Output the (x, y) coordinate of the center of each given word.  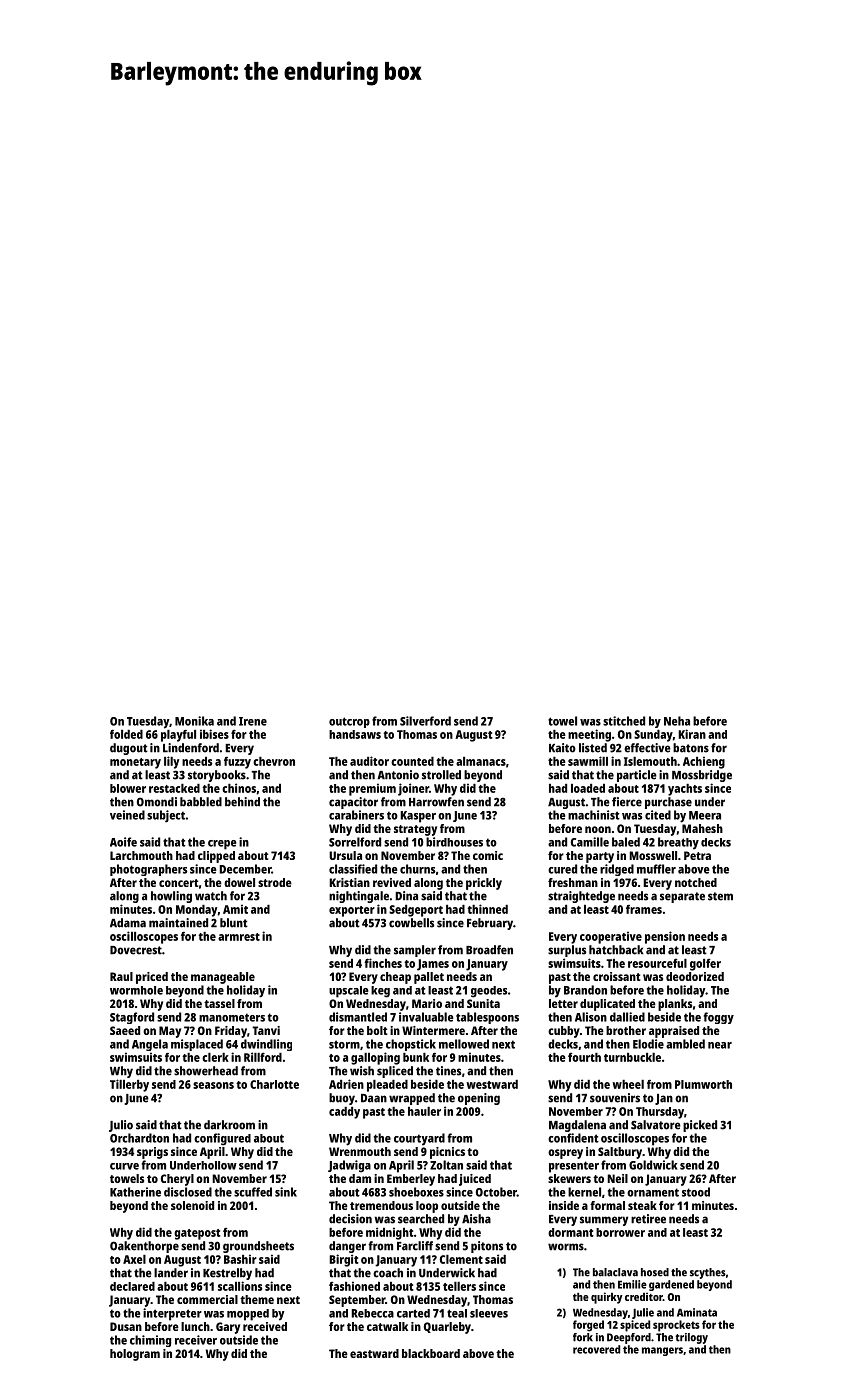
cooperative (611, 937)
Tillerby (129, 1085)
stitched (624, 721)
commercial (207, 1299)
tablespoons (487, 1018)
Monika (194, 721)
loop (427, 1207)
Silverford (425, 721)
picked (700, 1126)
